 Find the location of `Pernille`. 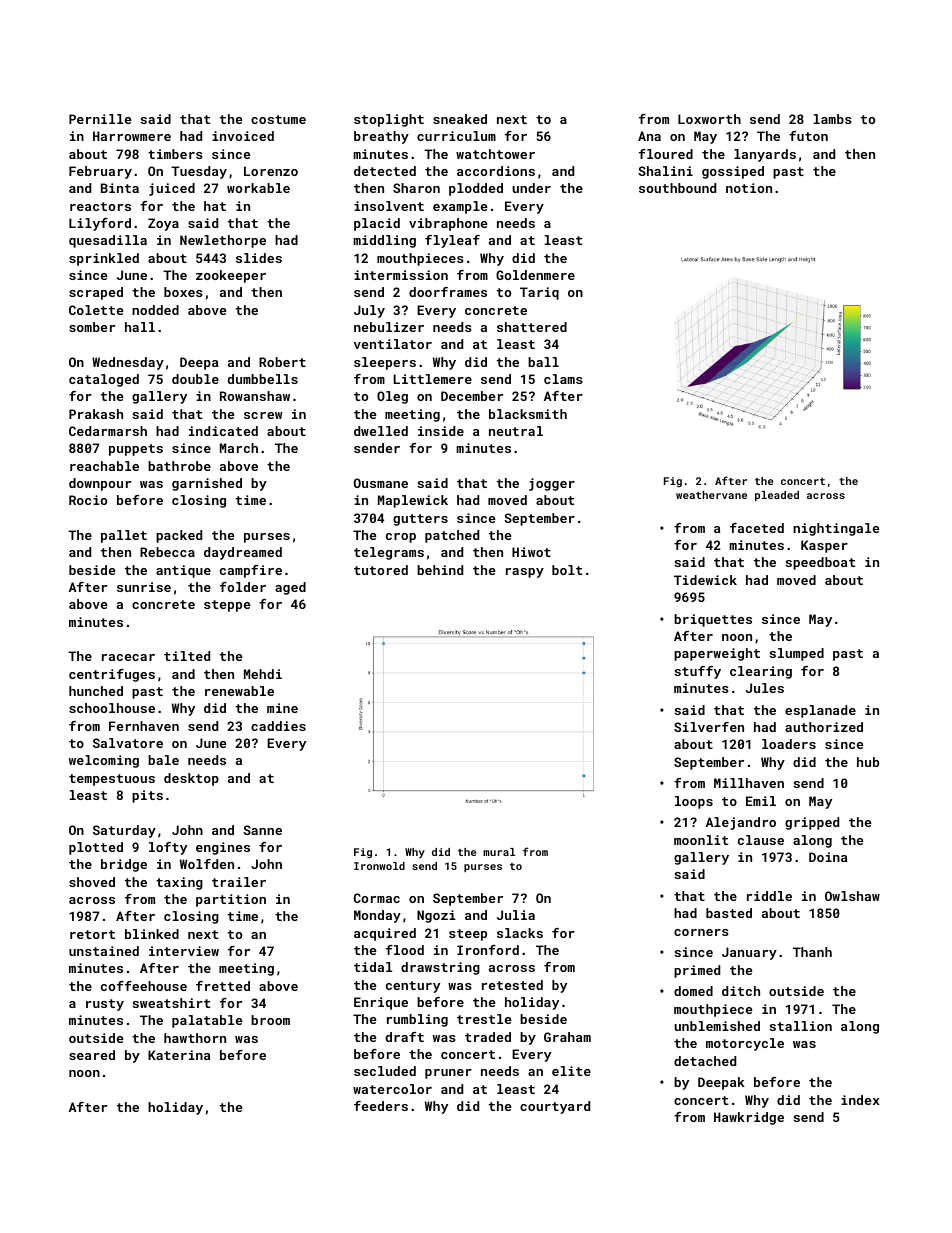

Pernille is located at coordinates (100, 119).
